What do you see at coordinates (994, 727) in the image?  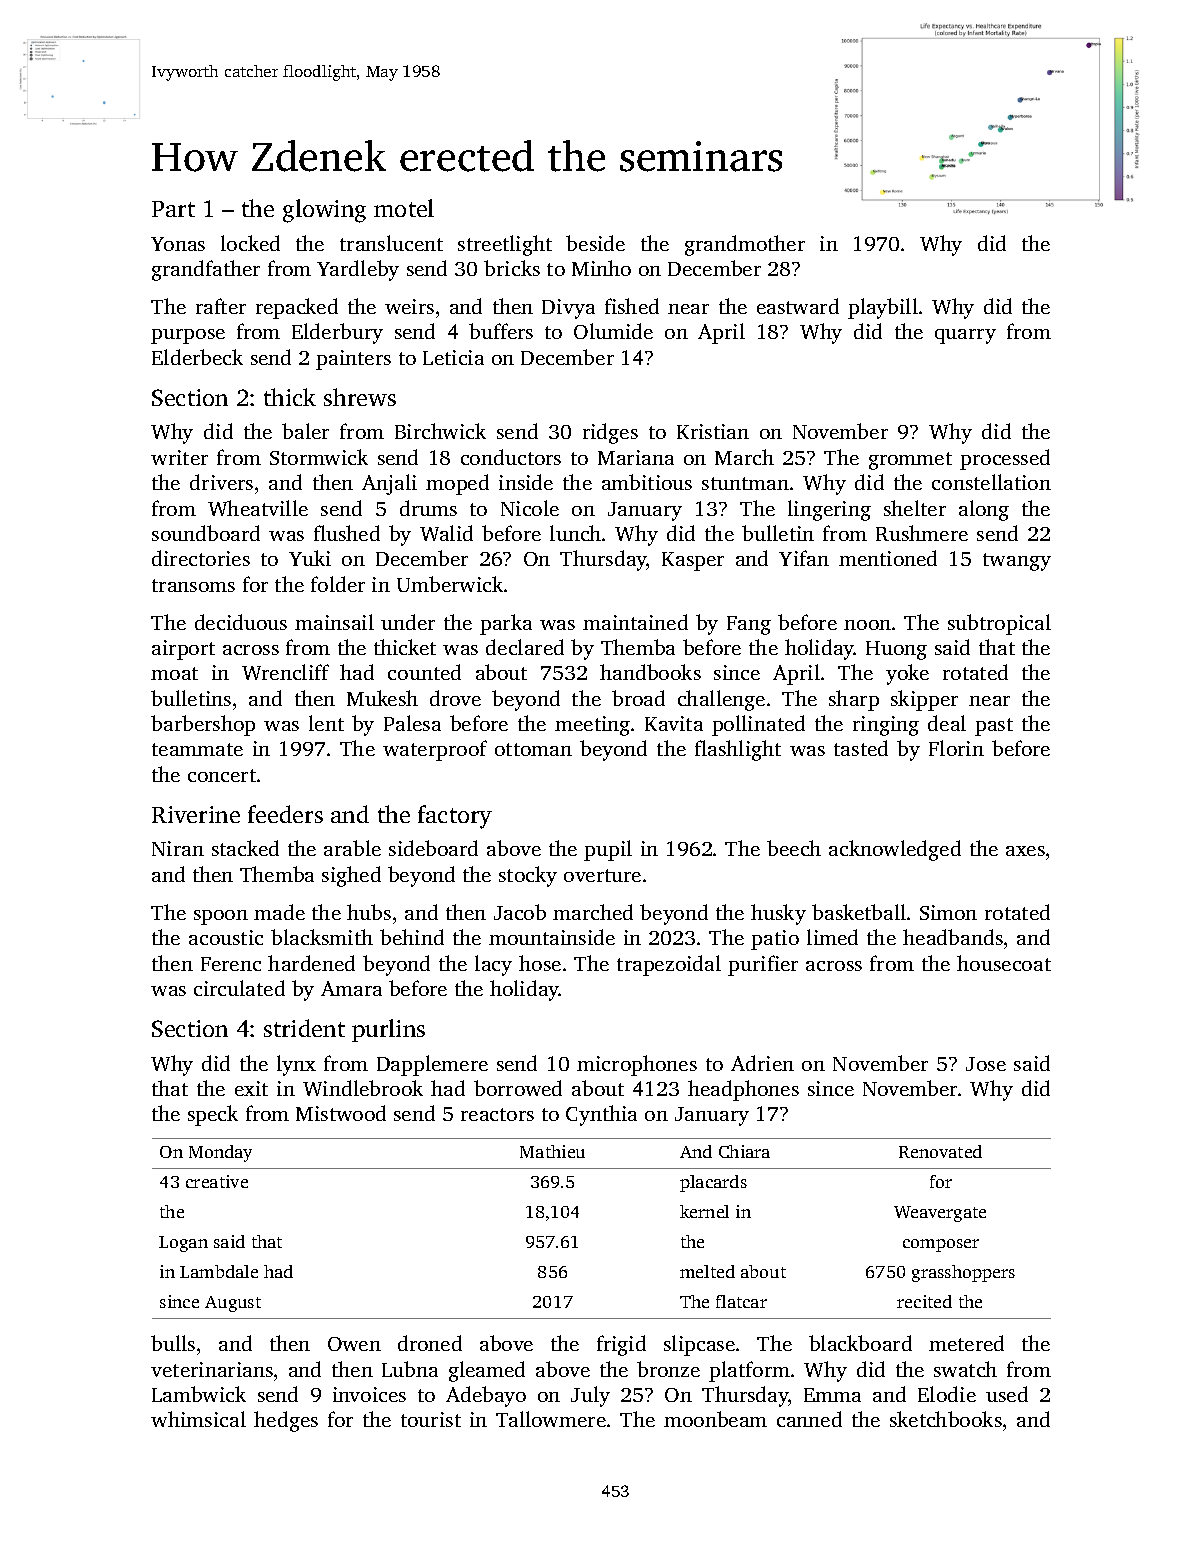 I see `past` at bounding box center [994, 727].
